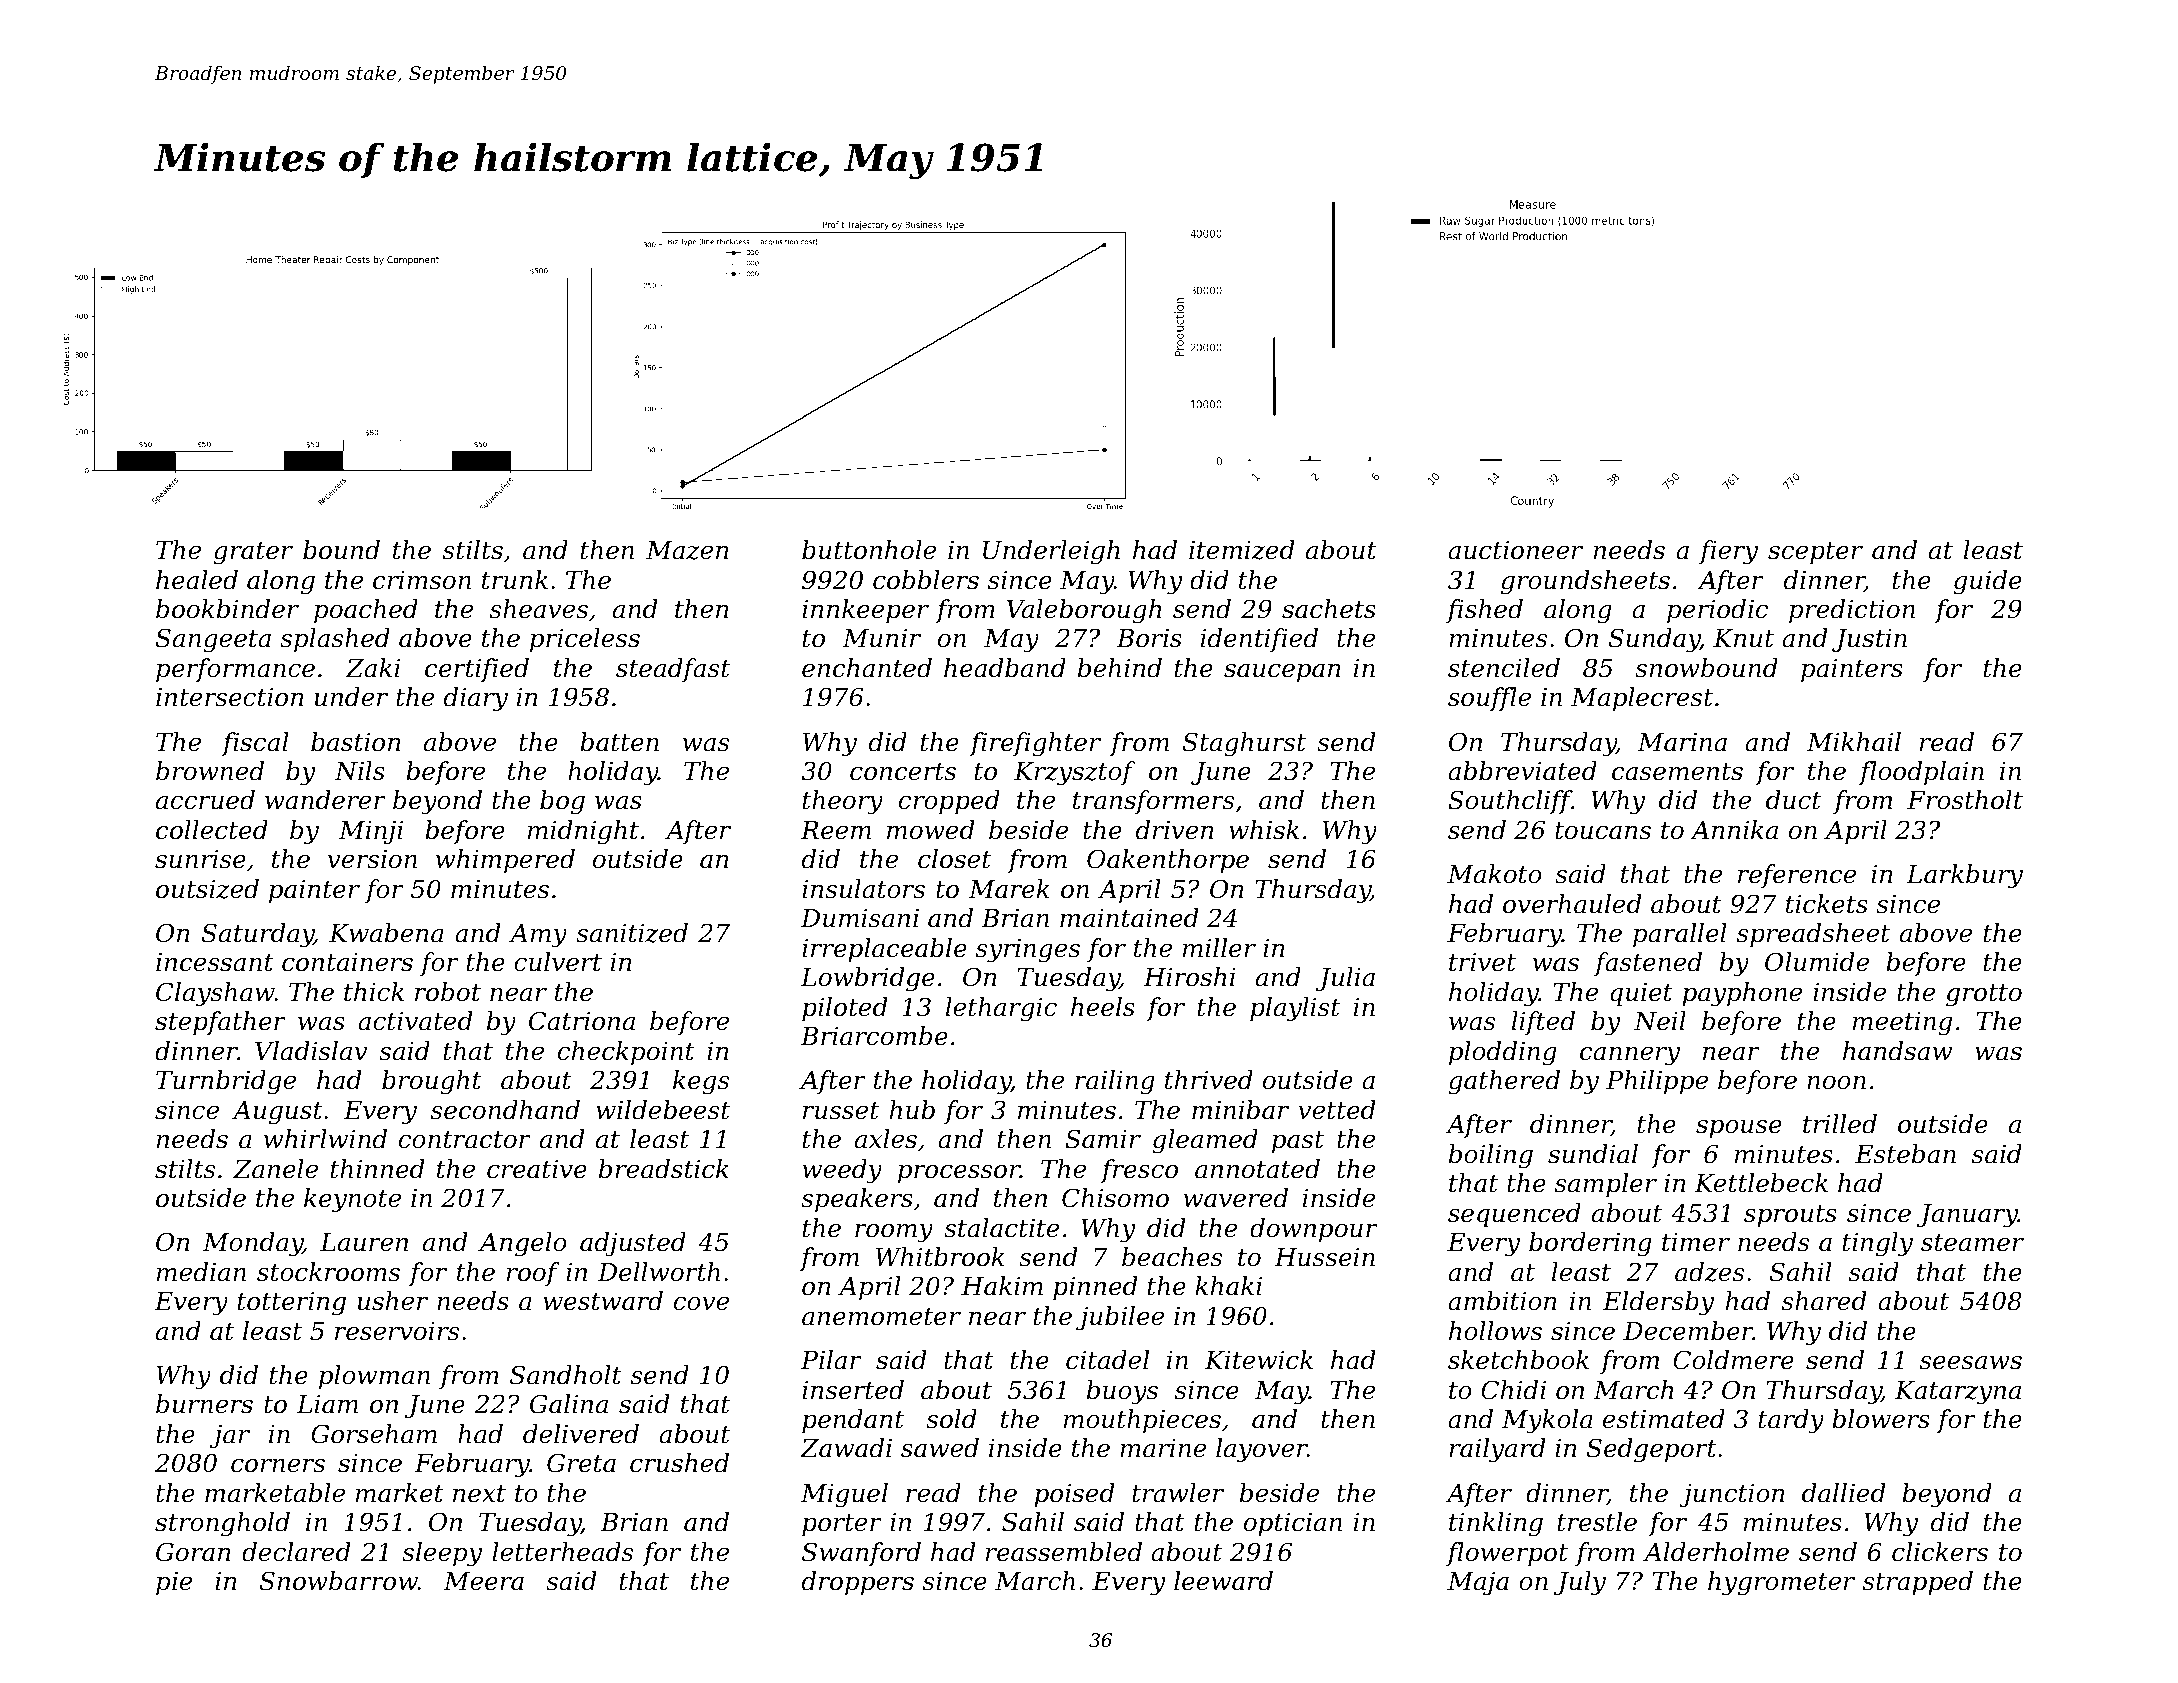  I want to click on jubilee, so click(1120, 1318).
